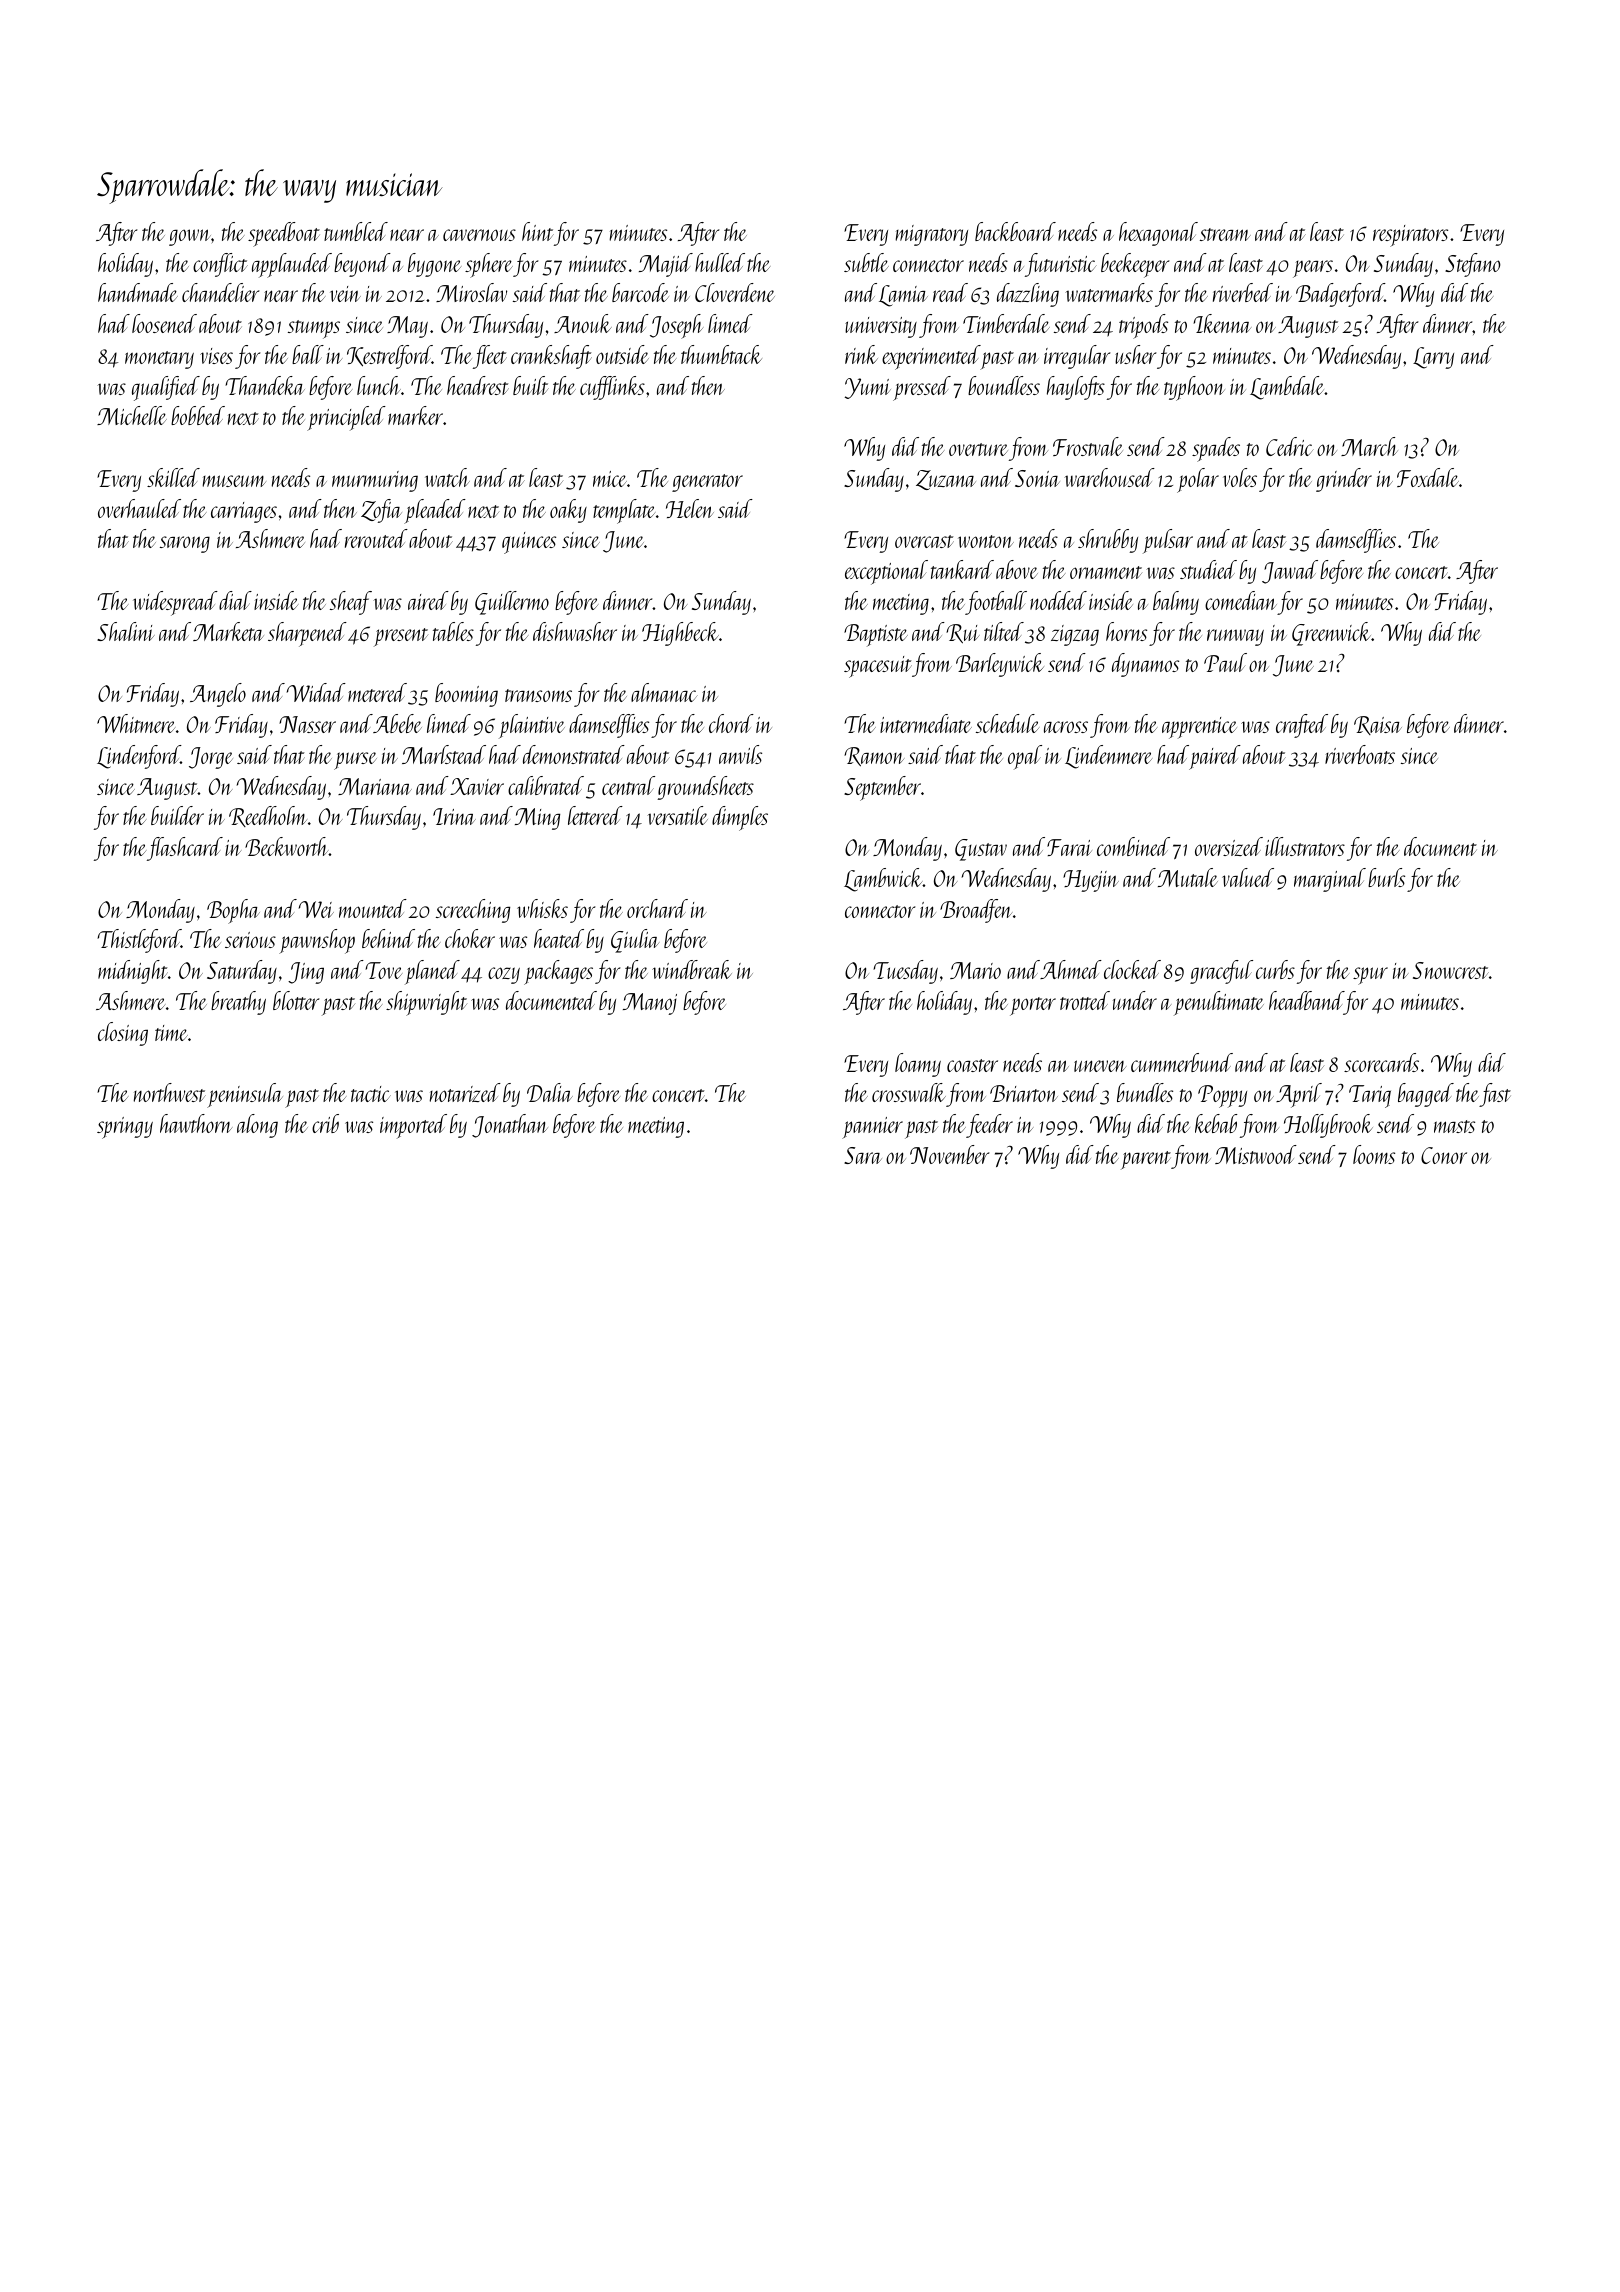 The height and width of the screenshot is (2292, 1620). Describe the element at coordinates (886, 572) in the screenshot. I see `exceptional` at that location.
